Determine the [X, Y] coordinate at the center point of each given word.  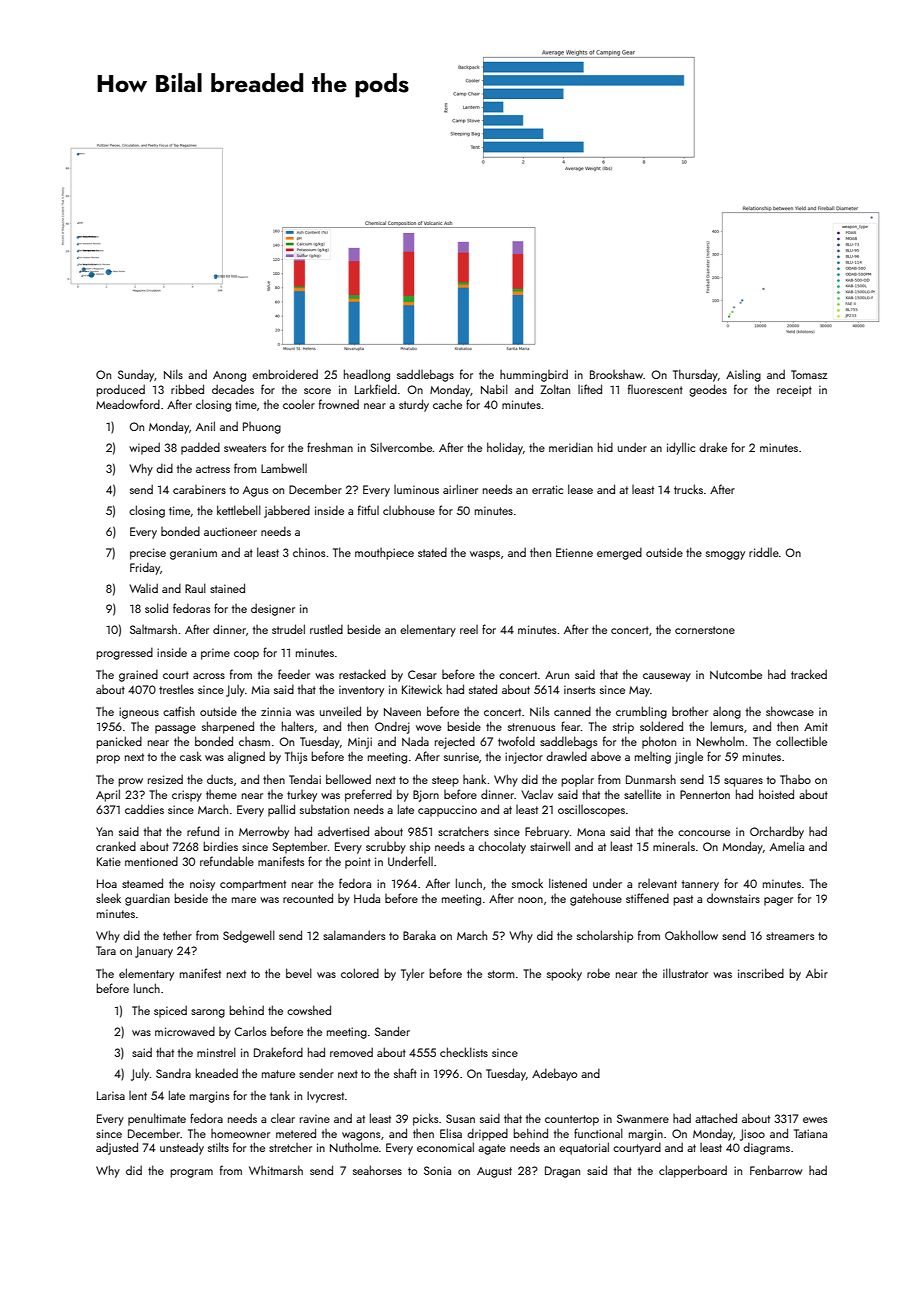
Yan [104, 831]
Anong [229, 376]
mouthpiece [384, 554]
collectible [801, 741]
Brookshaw [616, 374]
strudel [288, 629]
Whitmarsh [276, 1170]
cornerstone [705, 630]
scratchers [463, 831]
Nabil [494, 389]
